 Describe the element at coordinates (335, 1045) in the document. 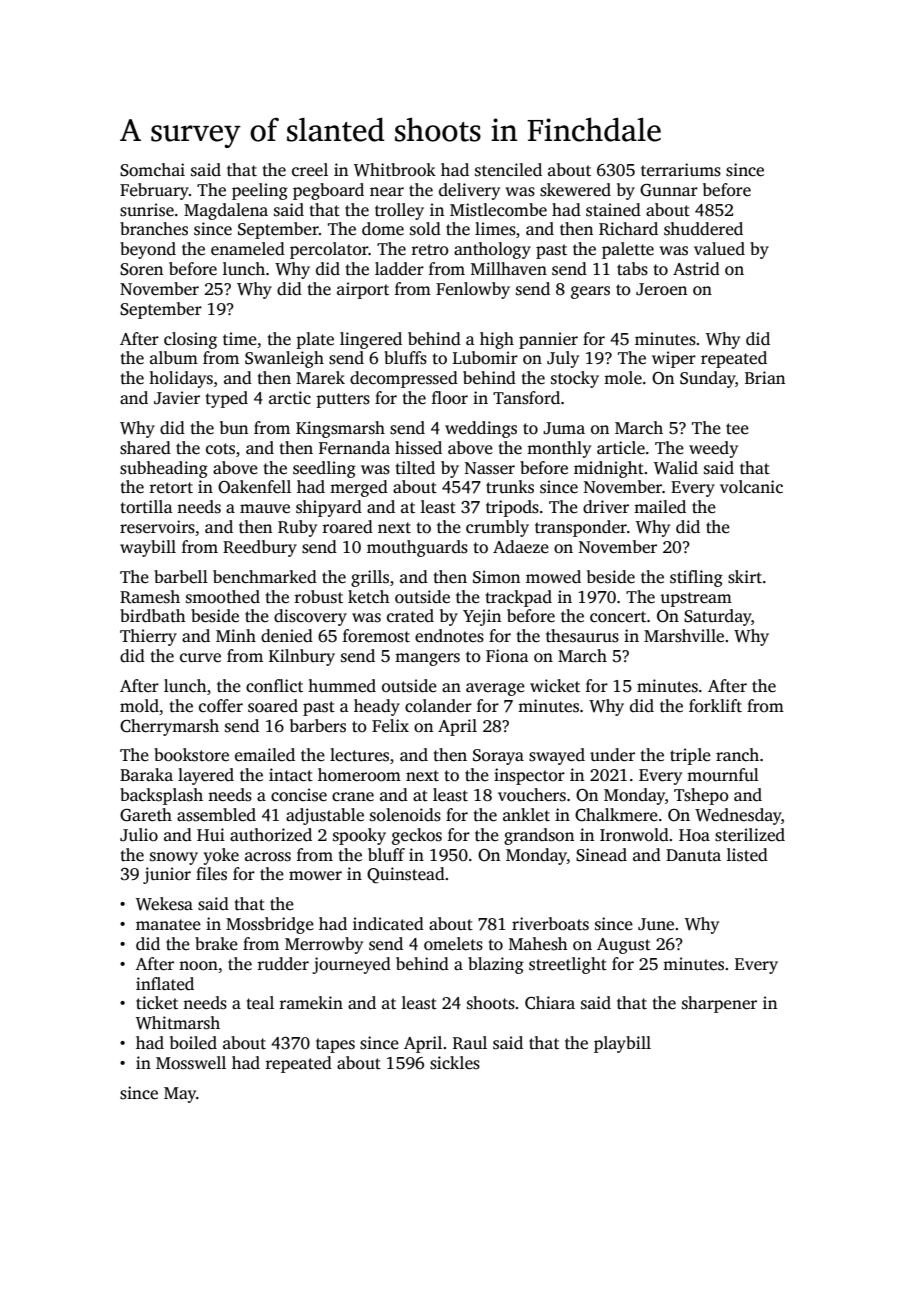

I see `tapes` at that location.
